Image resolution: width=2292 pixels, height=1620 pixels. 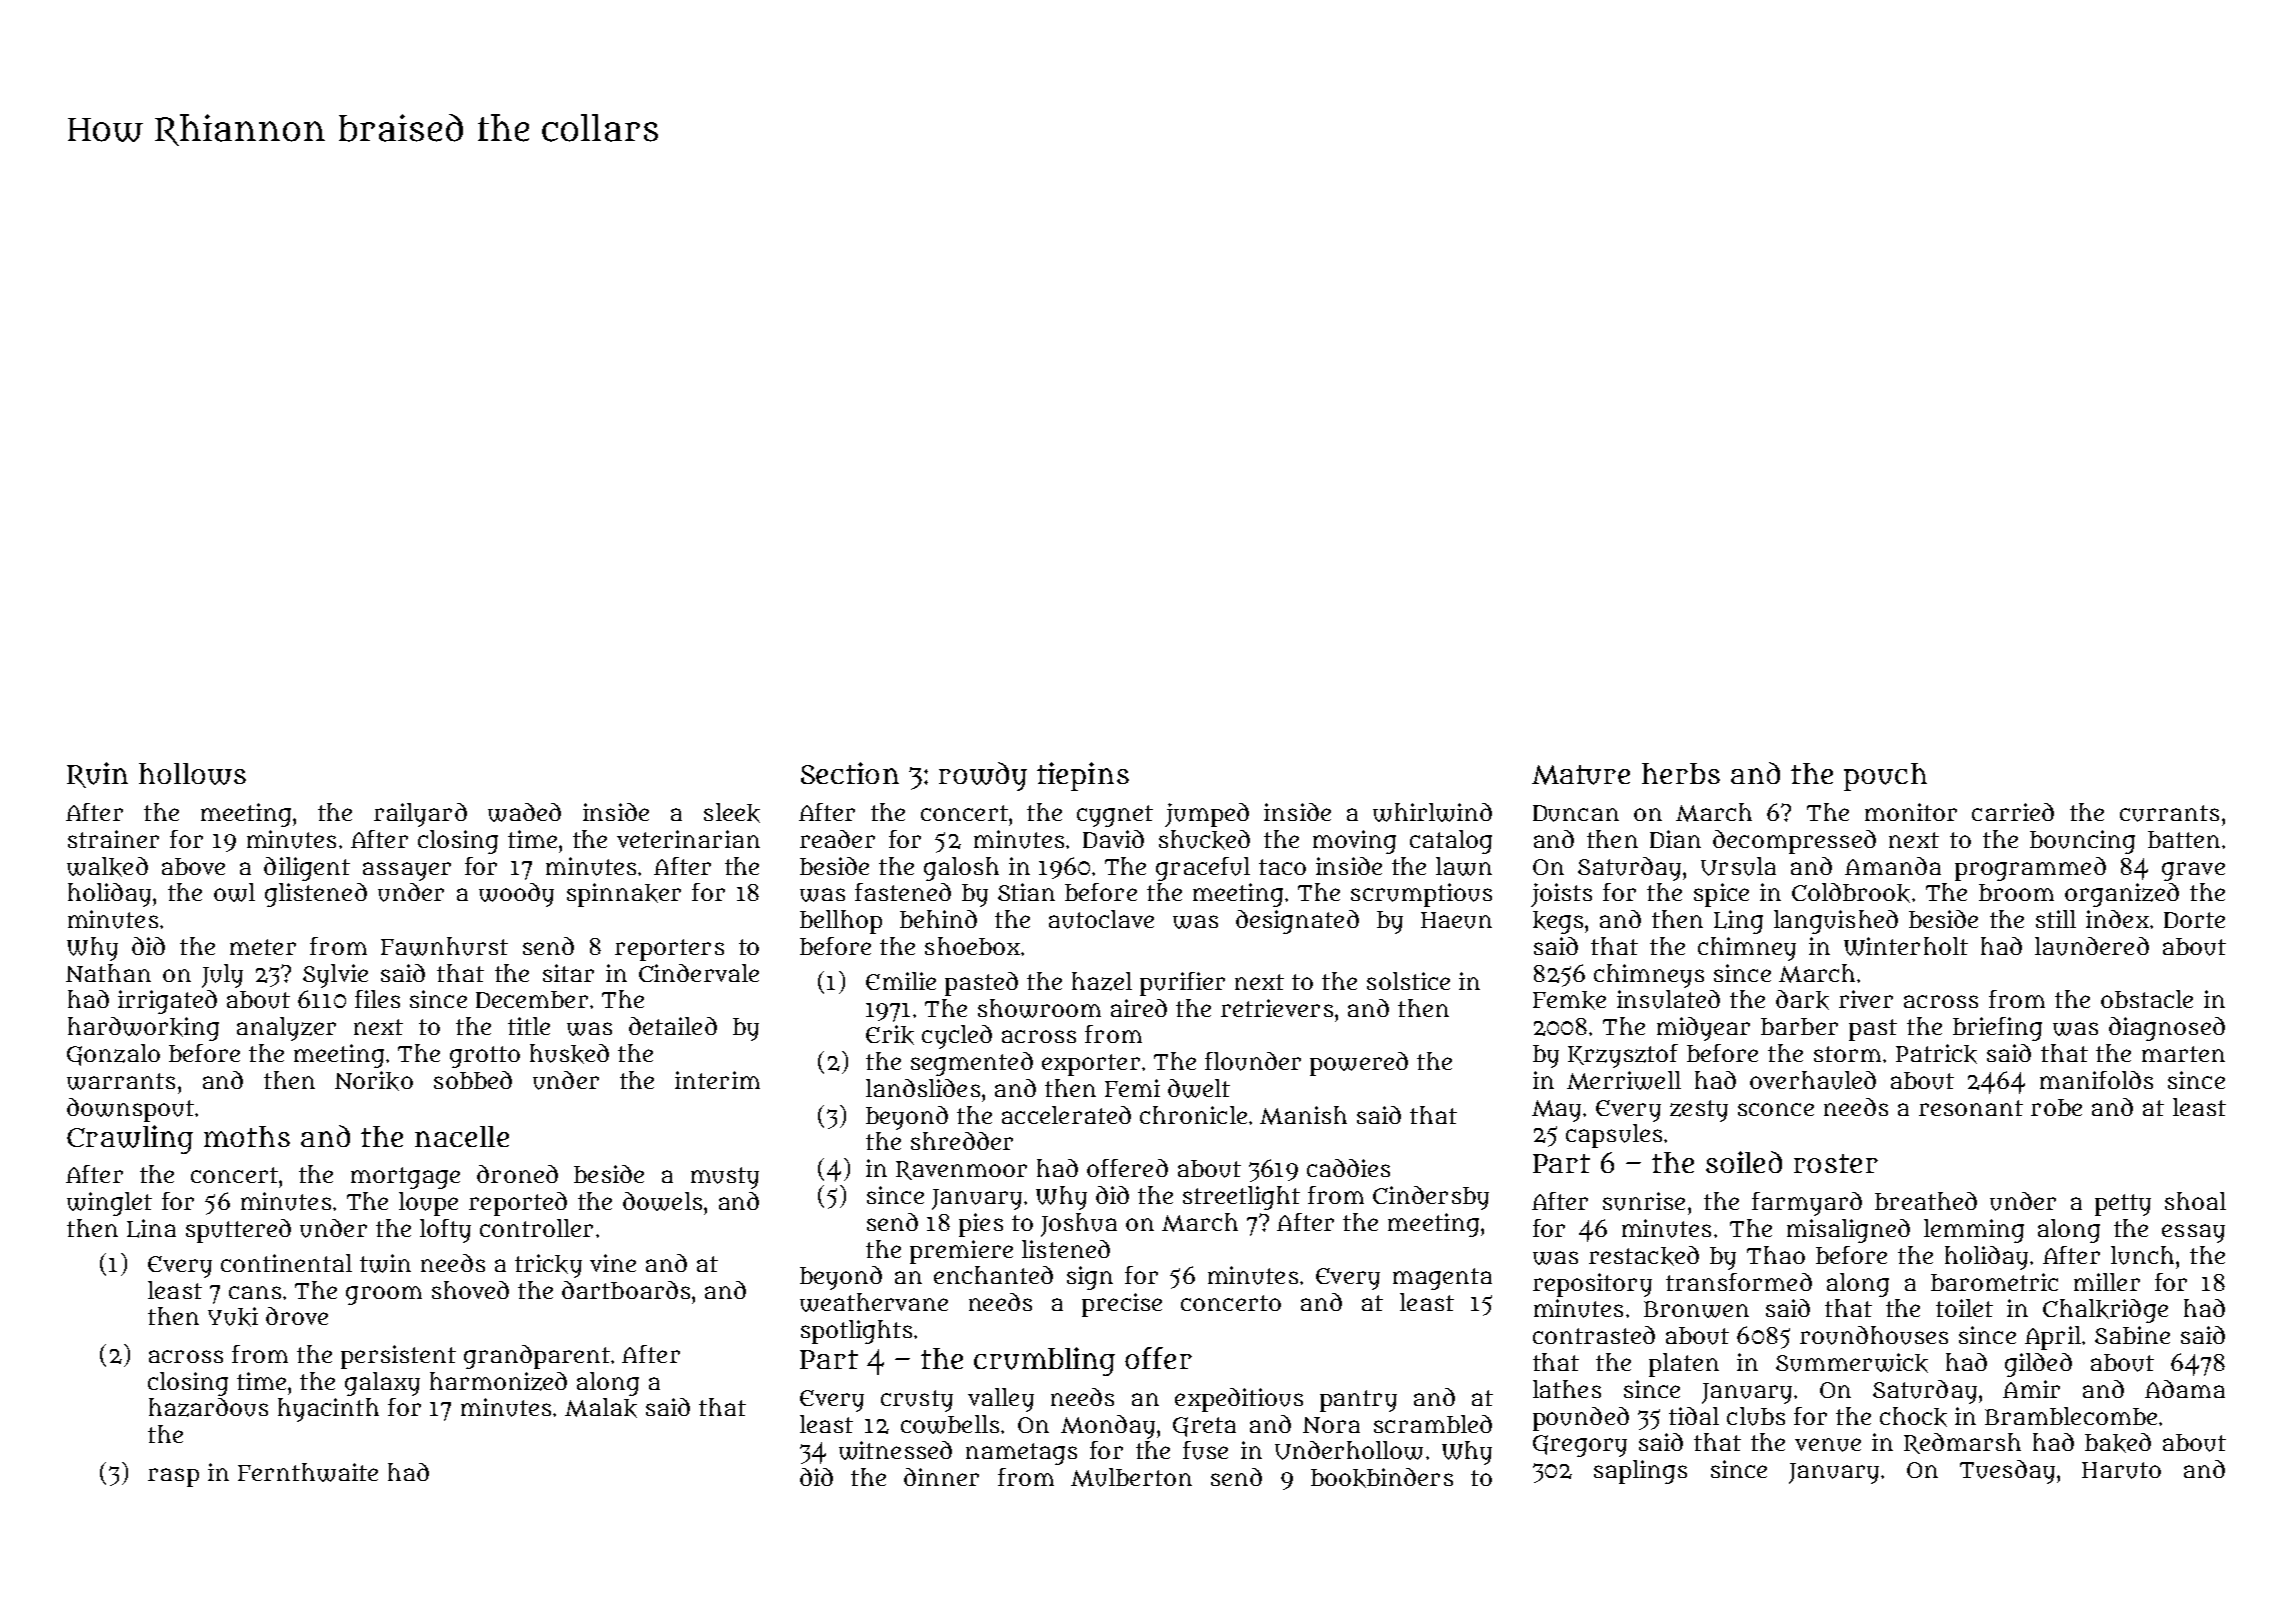 What do you see at coordinates (1721, 895) in the page?
I see `spice` at bounding box center [1721, 895].
